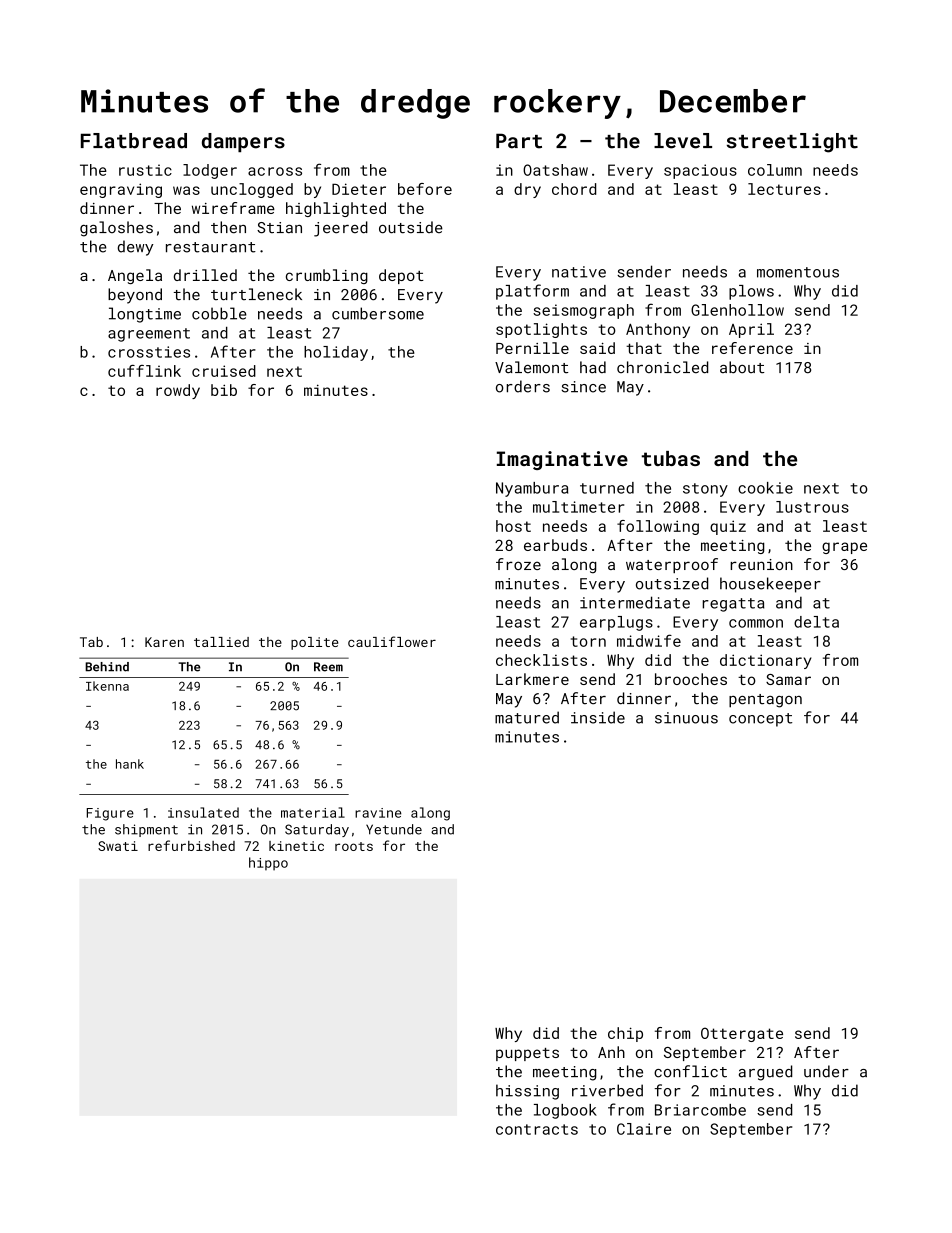  What do you see at coordinates (243, 142) in the image?
I see `dampers` at bounding box center [243, 142].
